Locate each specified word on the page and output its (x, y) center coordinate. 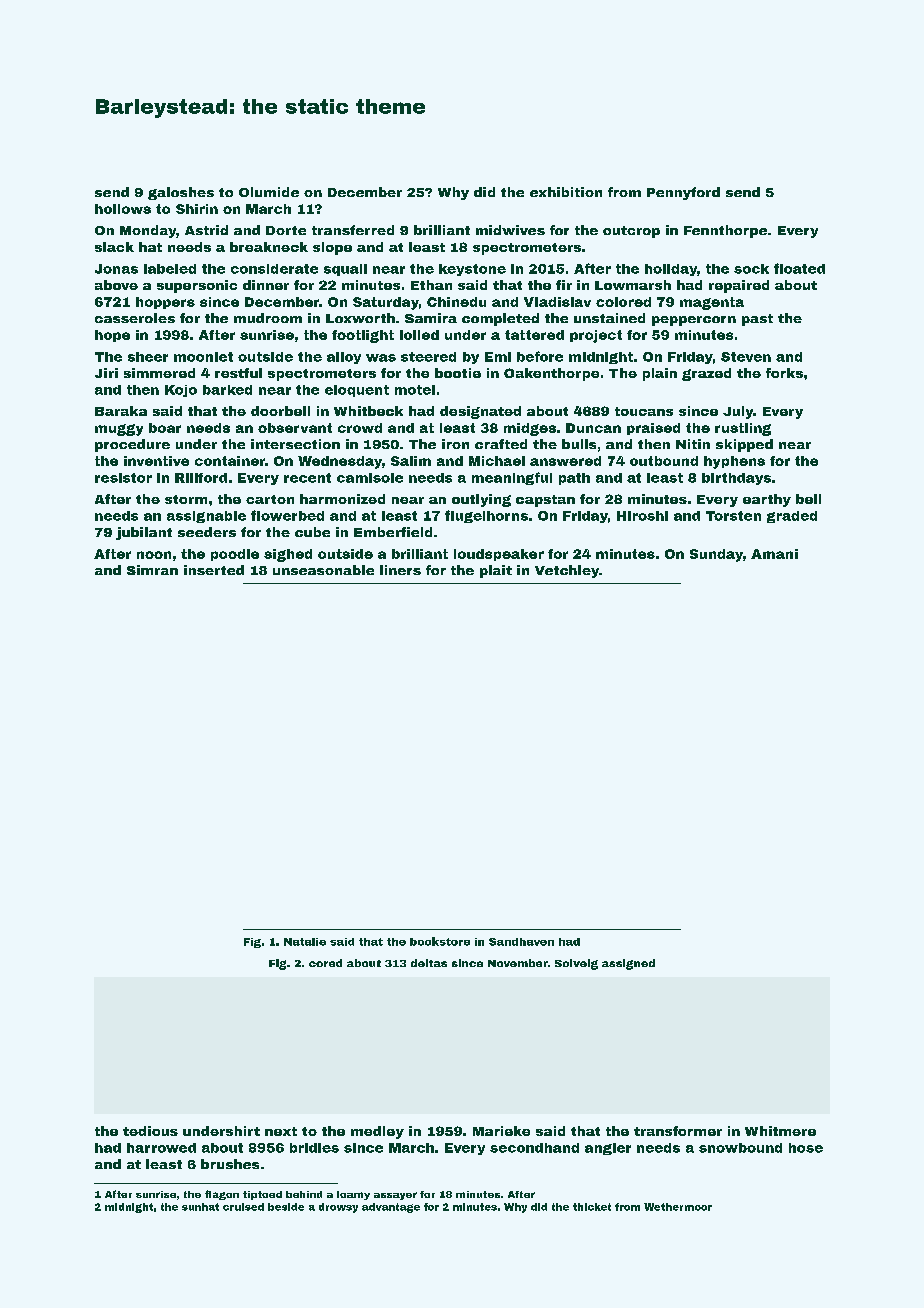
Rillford (201, 478)
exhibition (566, 192)
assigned (628, 964)
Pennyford (683, 193)
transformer (678, 1131)
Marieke (501, 1131)
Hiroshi (642, 516)
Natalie (305, 942)
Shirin (197, 209)
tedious (150, 1131)
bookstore (440, 941)
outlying (481, 500)
